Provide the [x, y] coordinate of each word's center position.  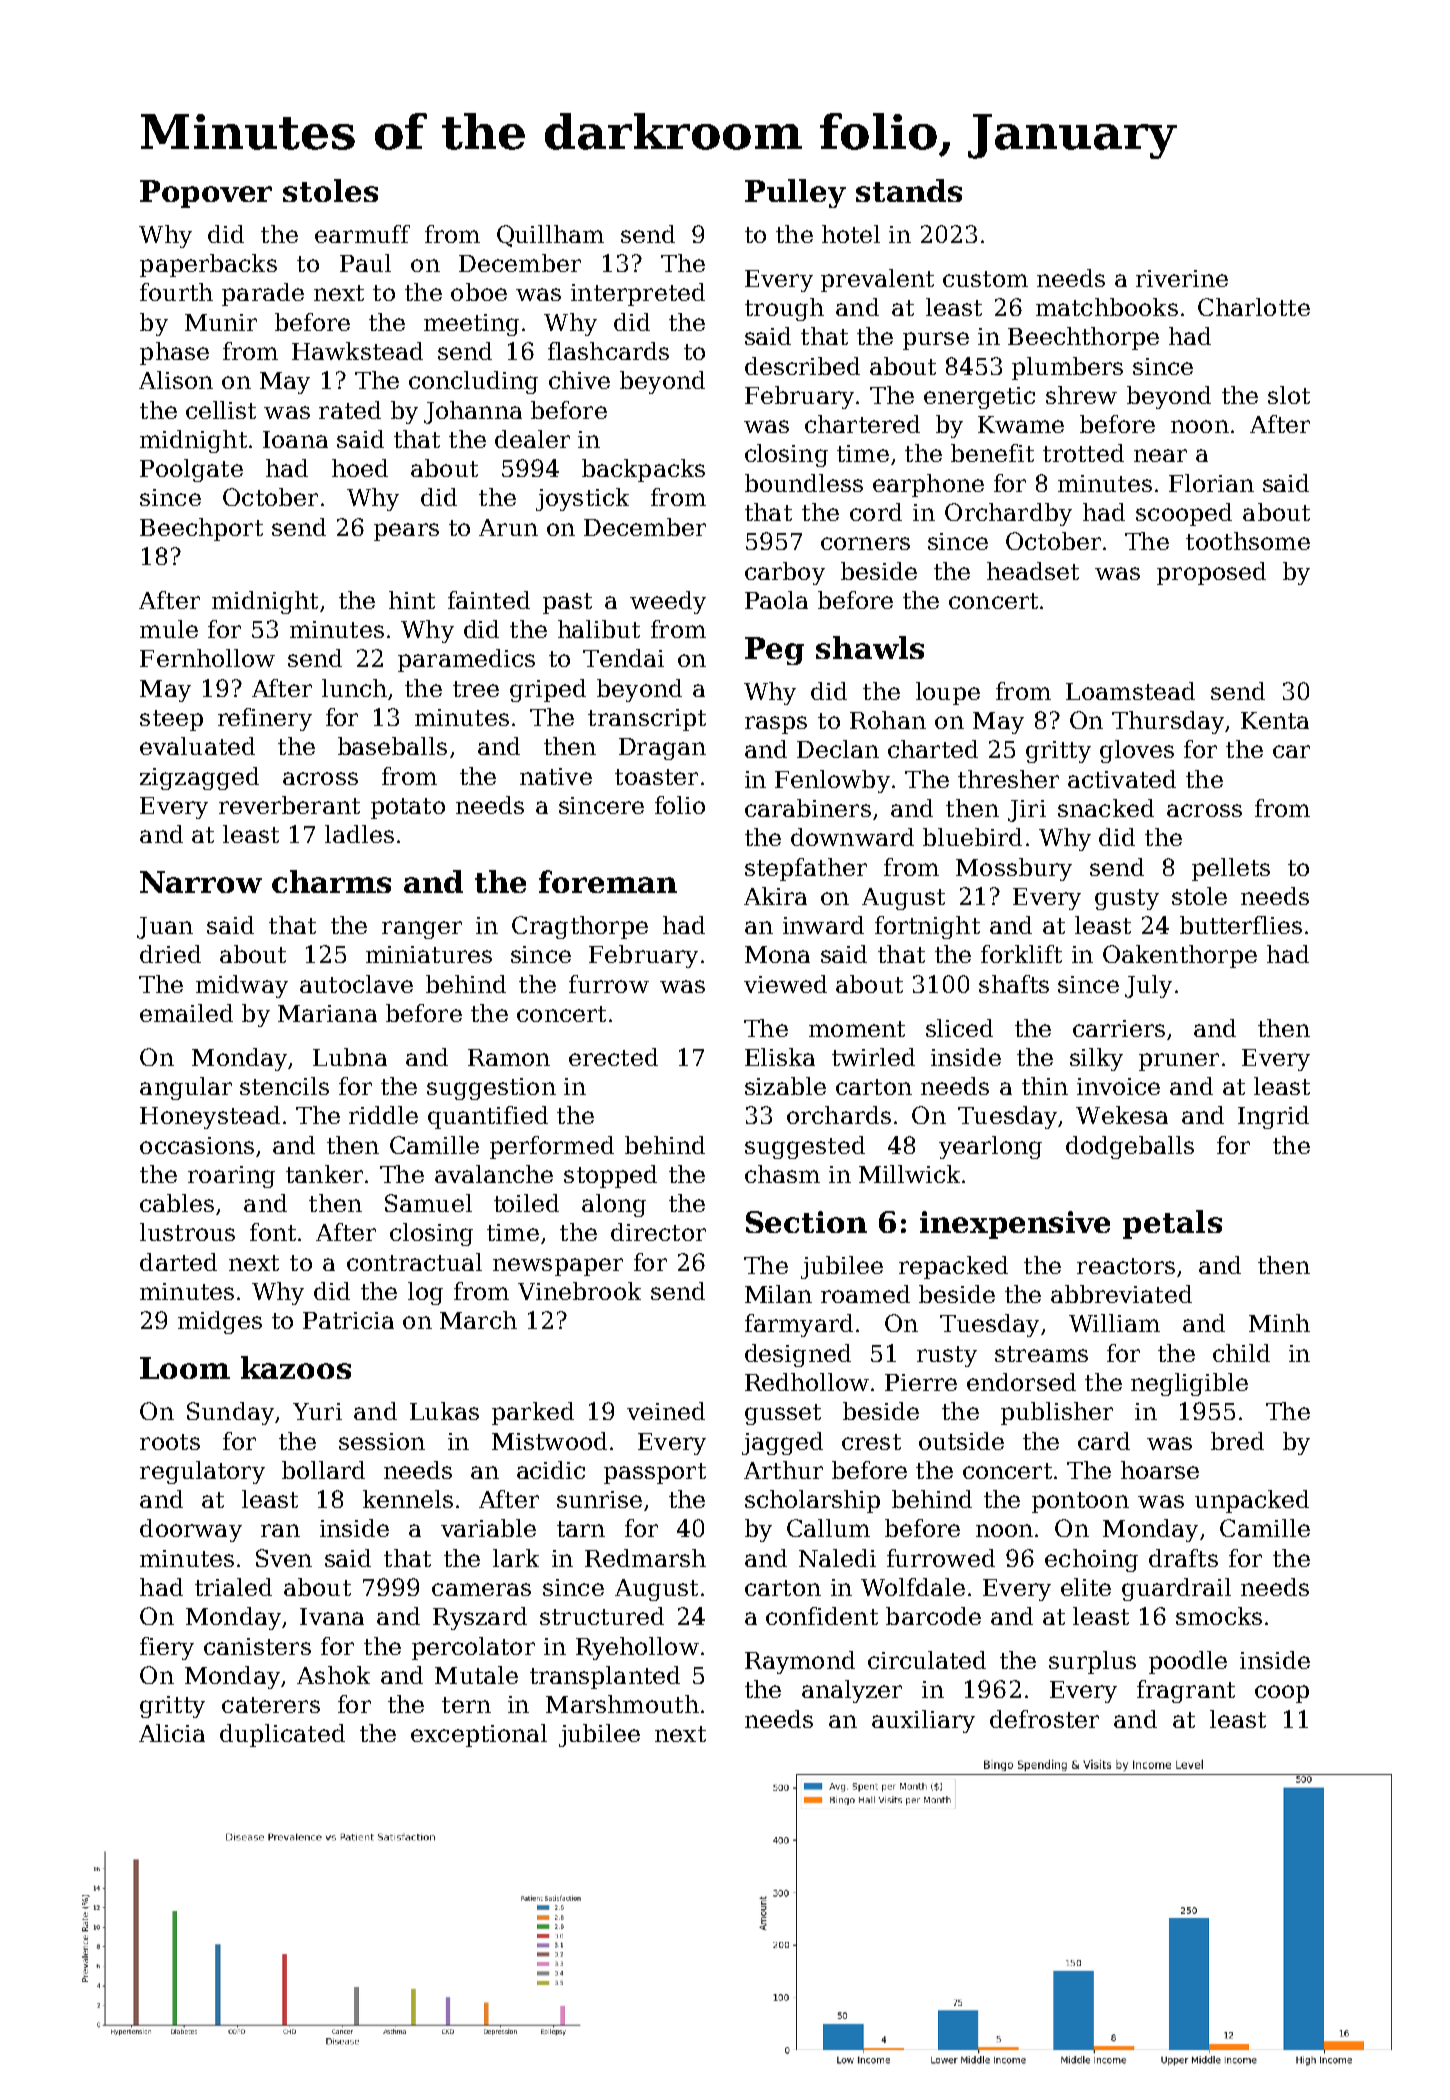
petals [1172, 1224]
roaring [231, 1177]
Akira [775, 896]
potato [408, 808]
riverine [1182, 278]
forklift [1021, 954]
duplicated [282, 1735]
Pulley [795, 193]
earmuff [362, 234]
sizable [785, 1086]
